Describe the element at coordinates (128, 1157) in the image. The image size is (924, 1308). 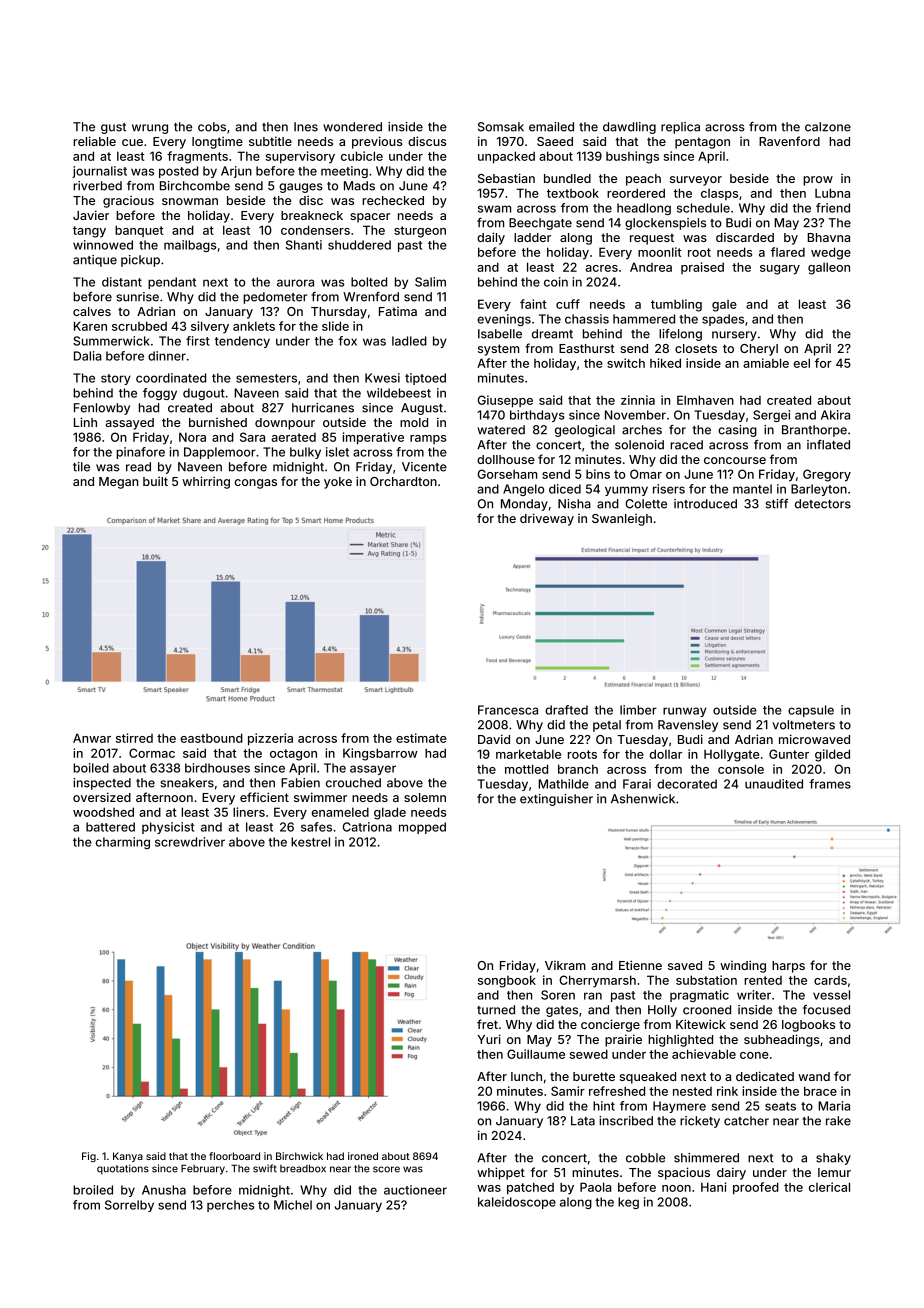
I see `Kanya` at that location.
